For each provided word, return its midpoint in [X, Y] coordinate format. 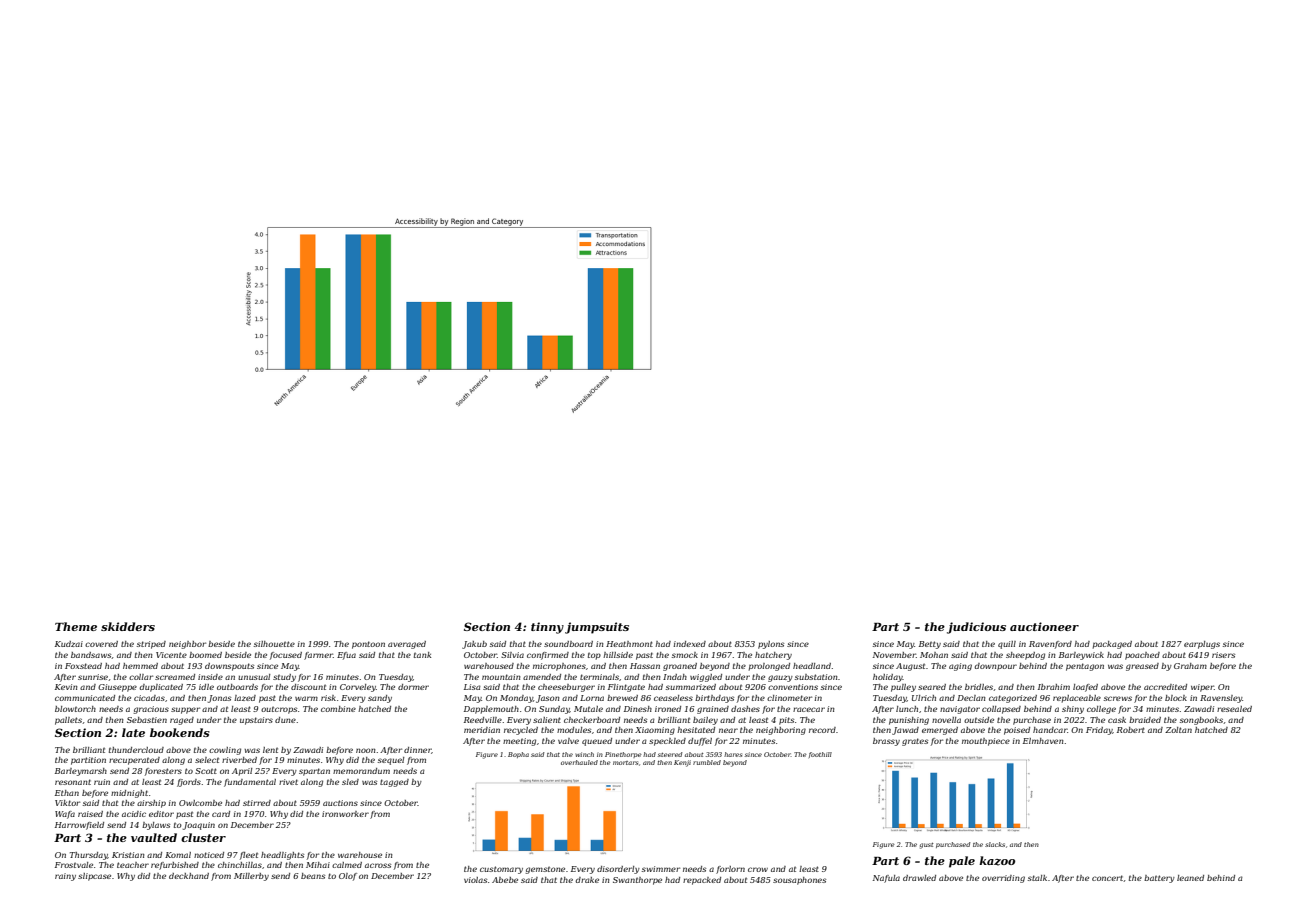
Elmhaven [1043, 741]
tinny [547, 628]
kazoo [997, 861]
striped [151, 645]
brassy [886, 742]
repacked [702, 881]
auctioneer [1044, 626]
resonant [73, 782]
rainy [65, 877]
